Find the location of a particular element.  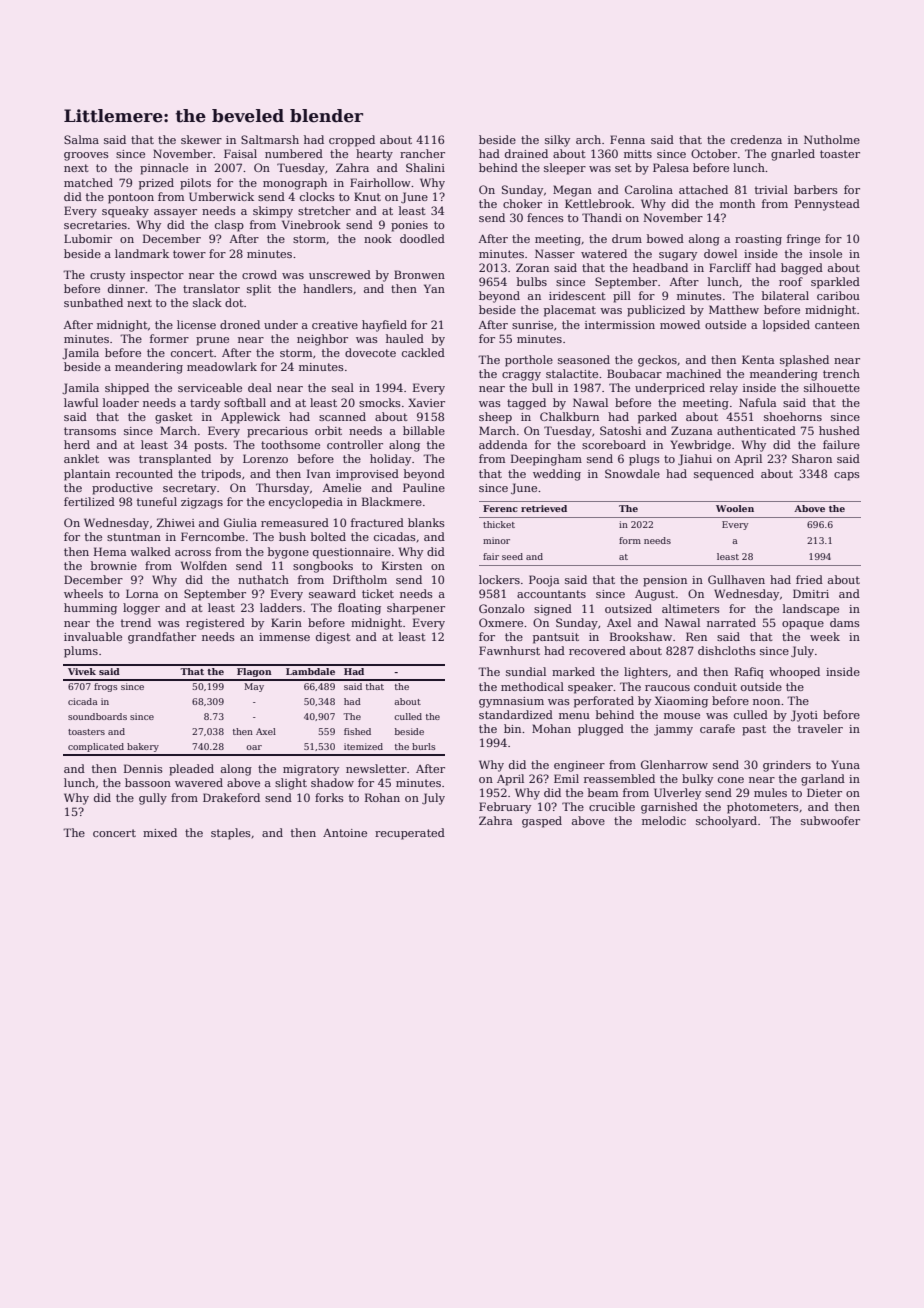

Salma is located at coordinates (81, 139).
